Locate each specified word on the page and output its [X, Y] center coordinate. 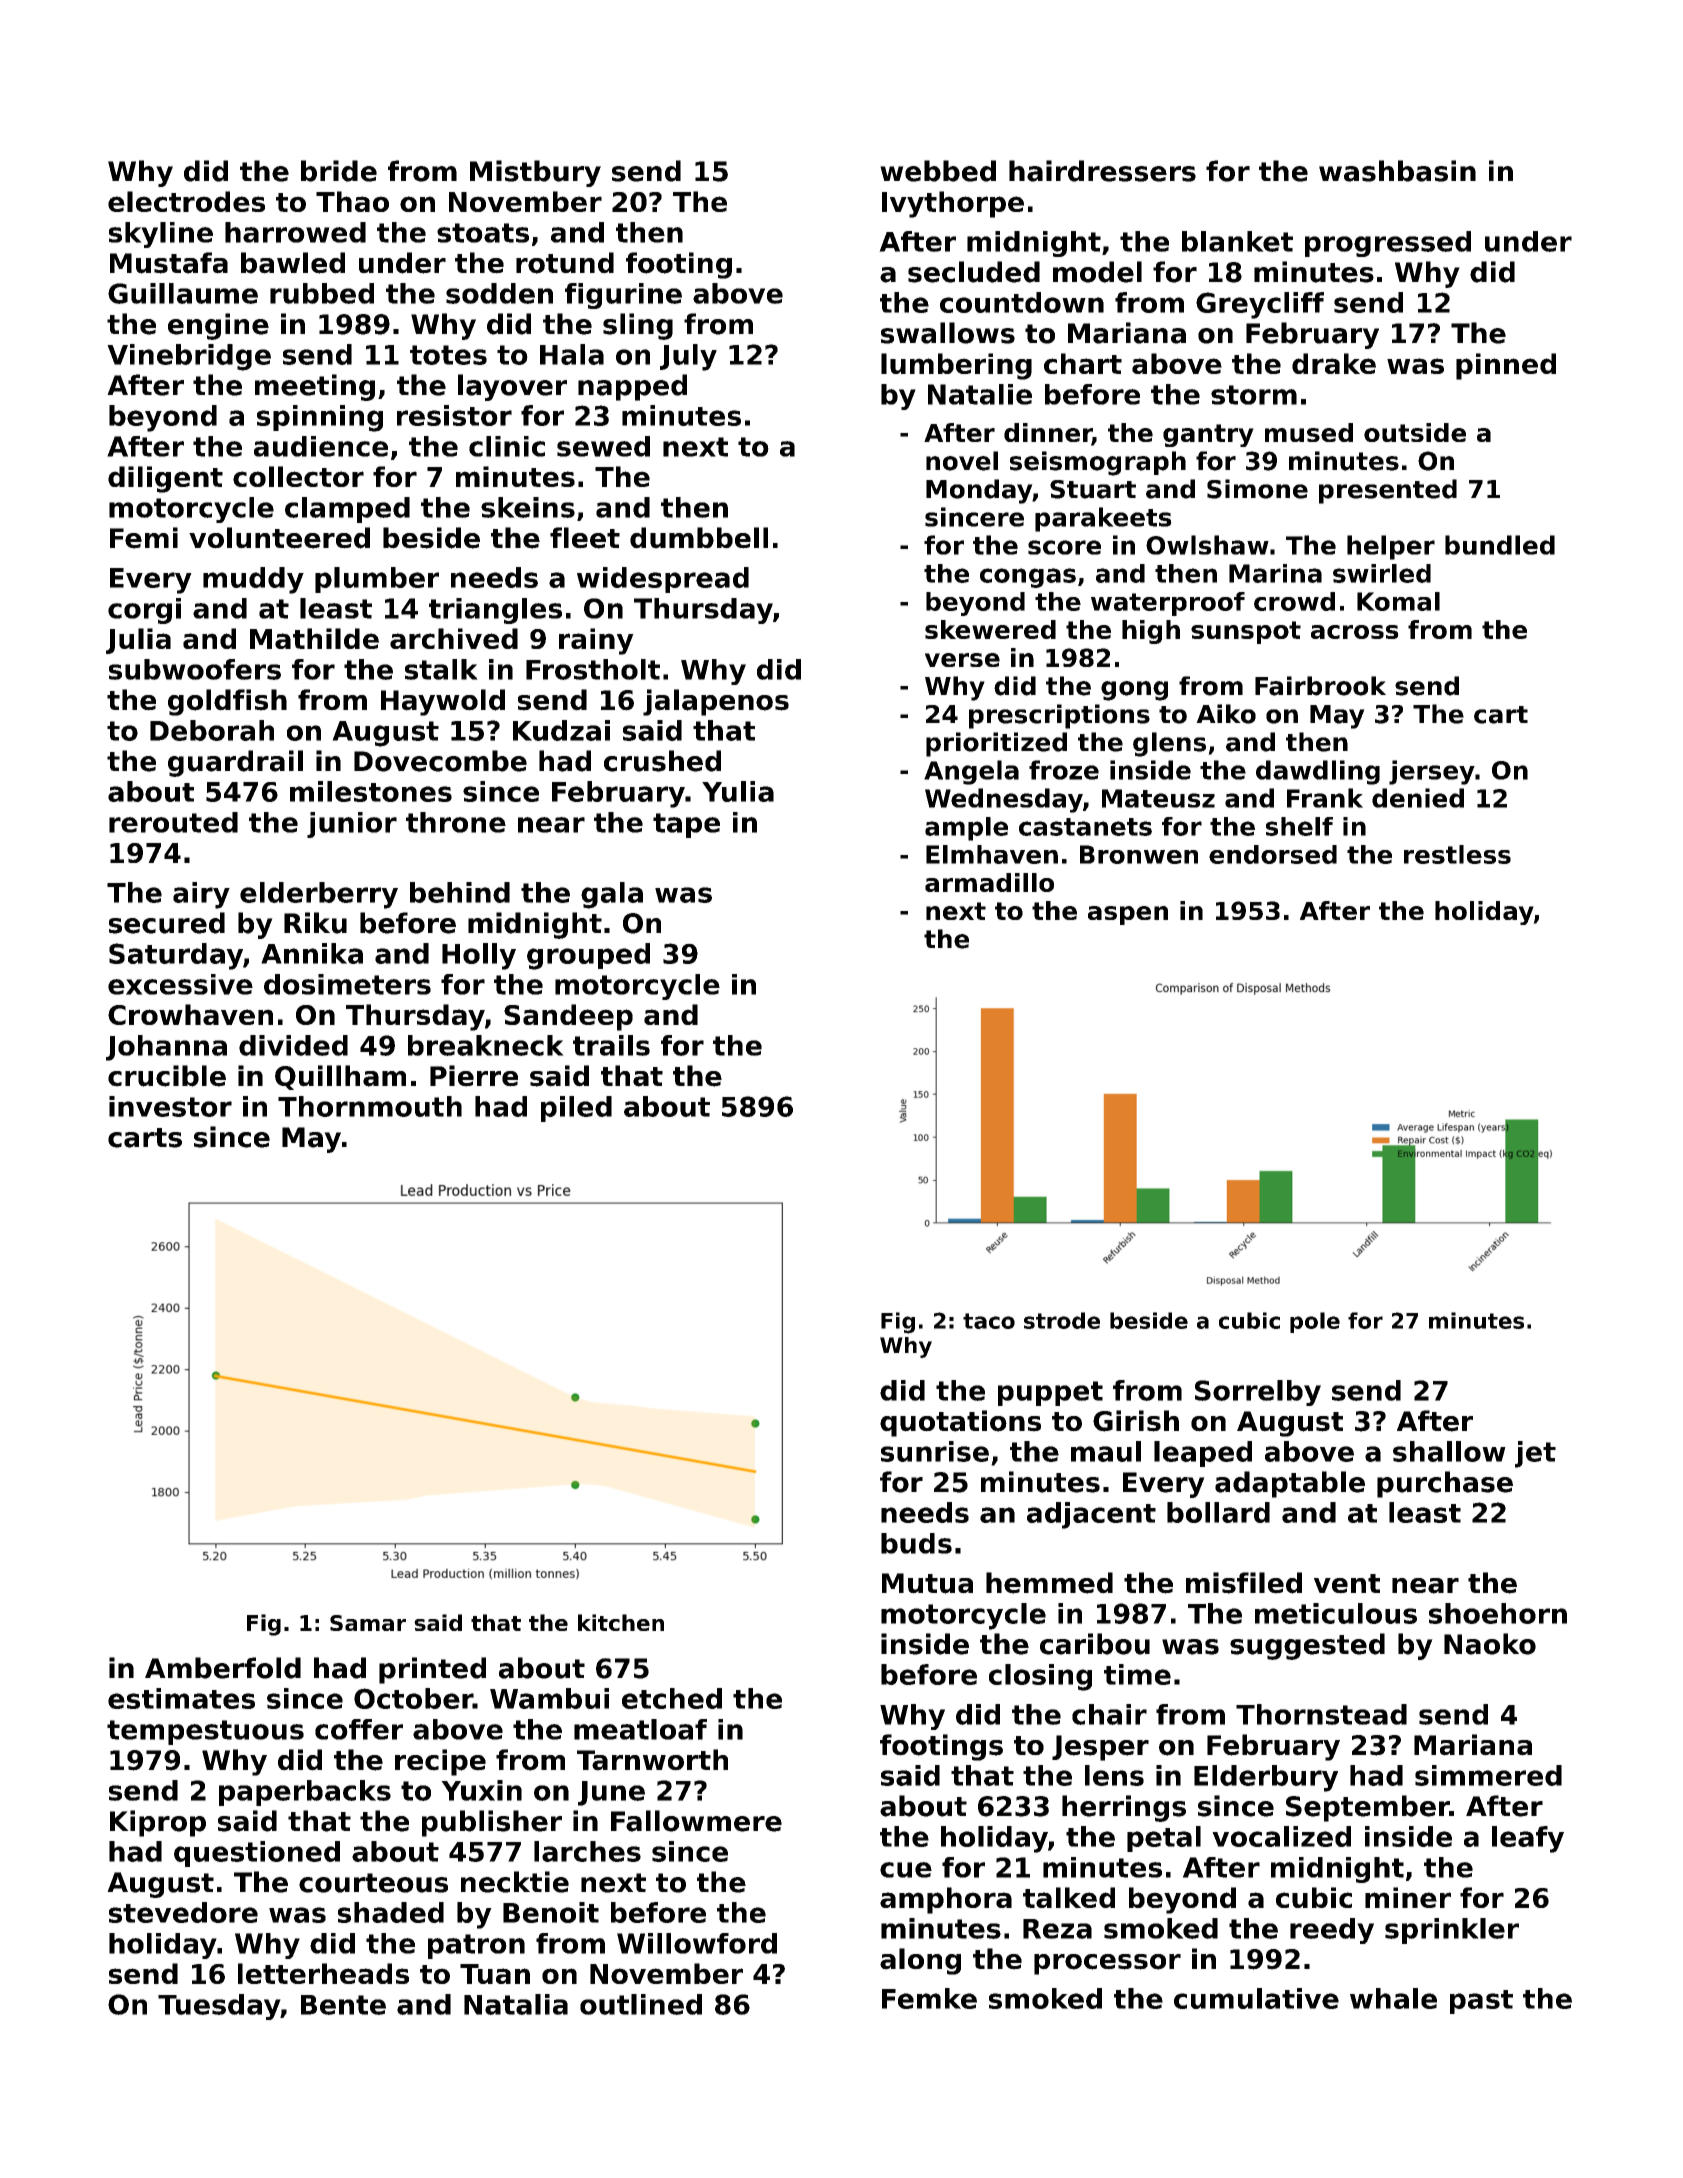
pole [1315, 1322]
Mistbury [535, 173]
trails [611, 1045]
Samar [368, 1623]
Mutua [927, 1583]
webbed [938, 171]
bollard [1218, 1512]
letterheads [323, 1973]
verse [962, 660]
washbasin [1397, 171]
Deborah [212, 730]
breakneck [486, 1045]
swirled [1382, 573]
